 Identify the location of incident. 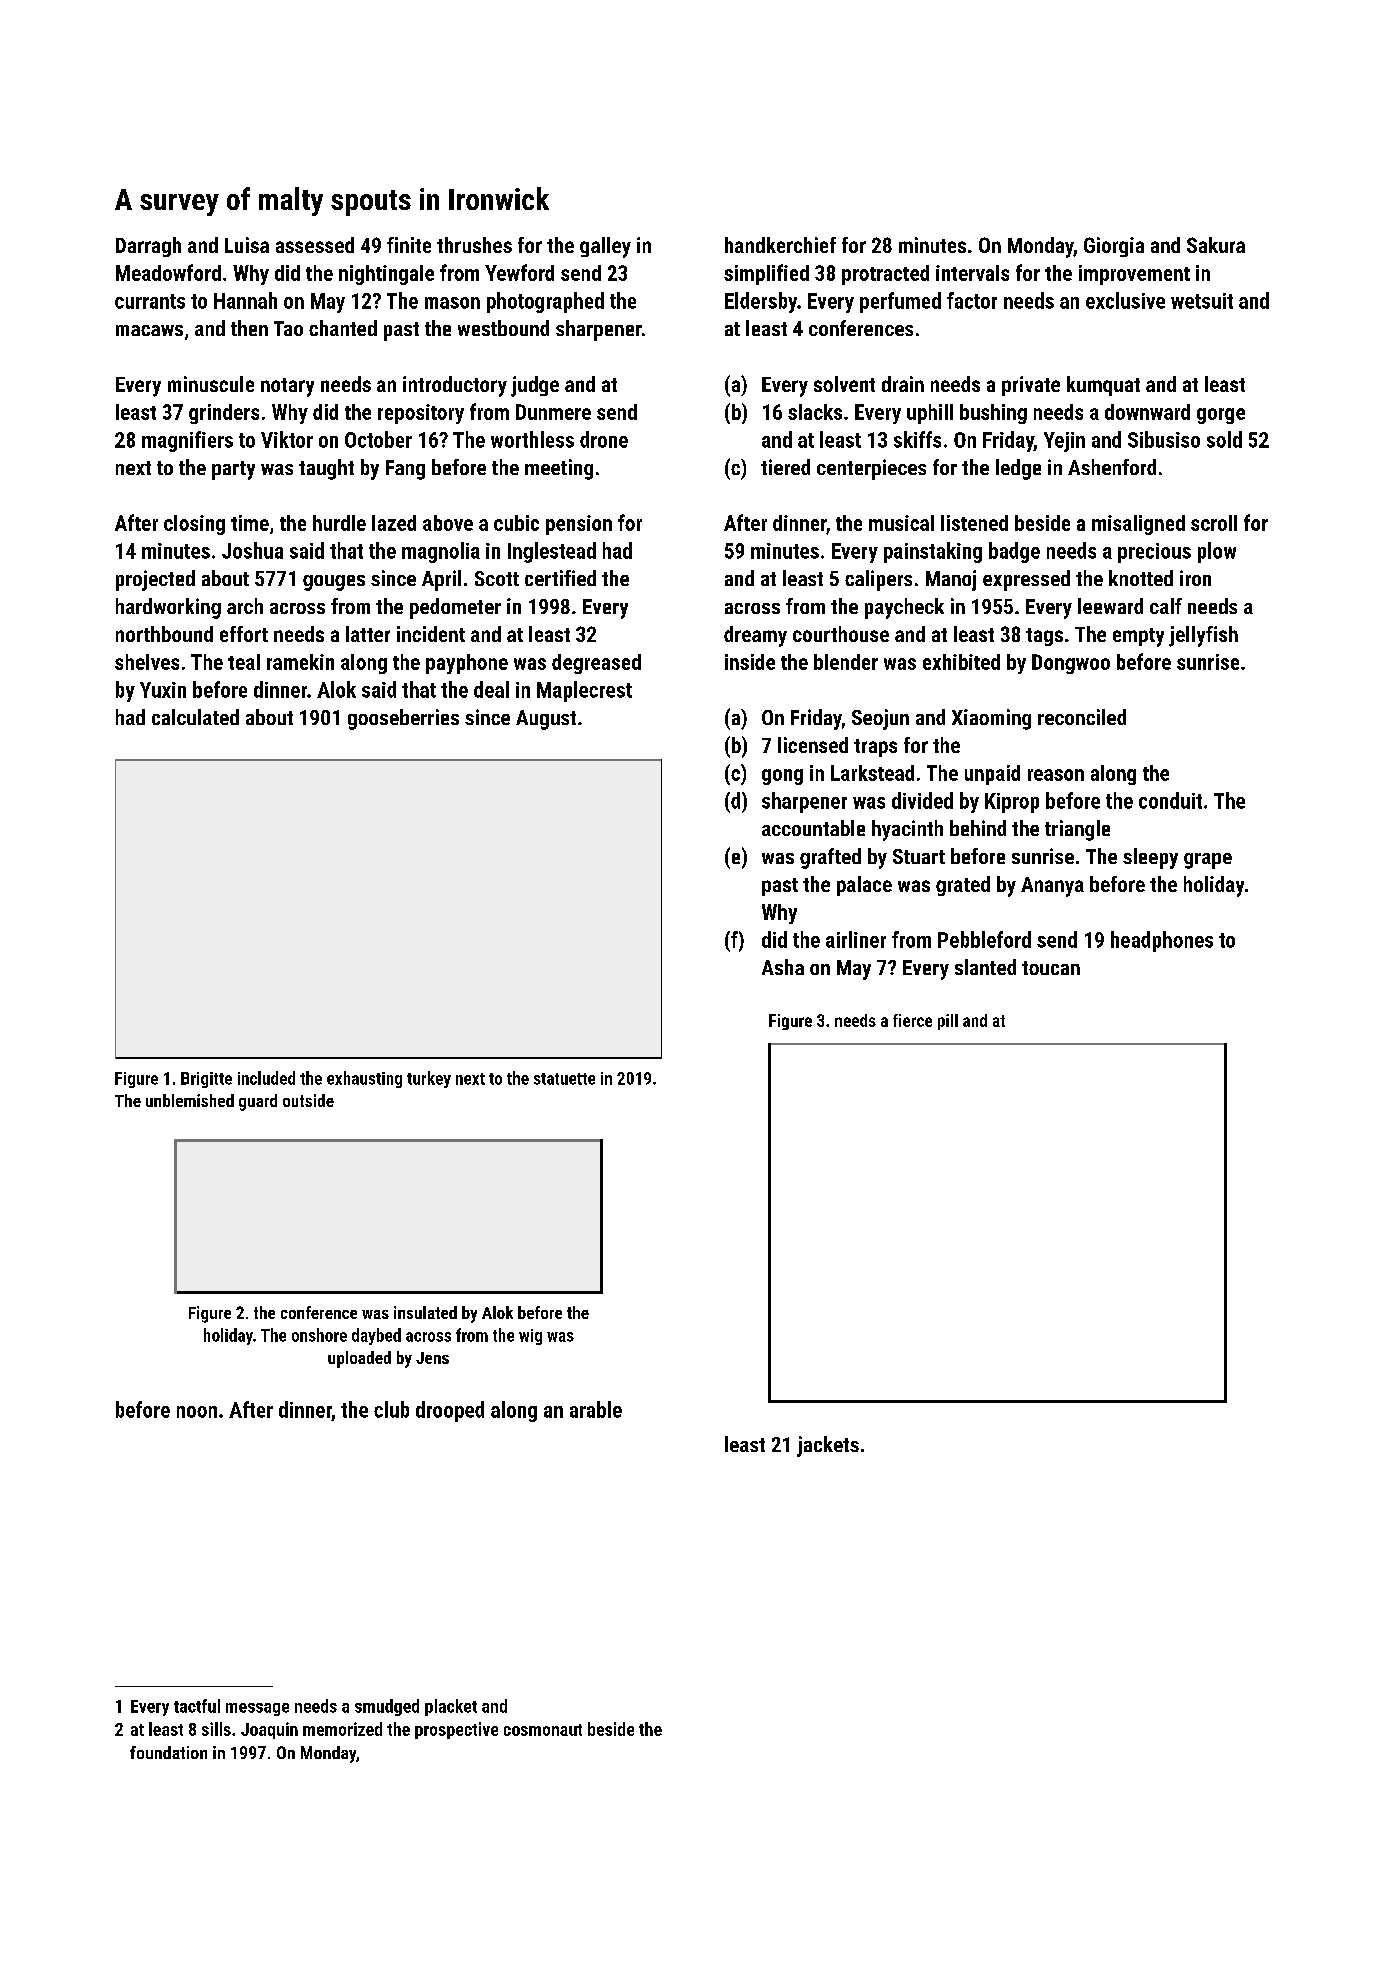
(431, 634).
